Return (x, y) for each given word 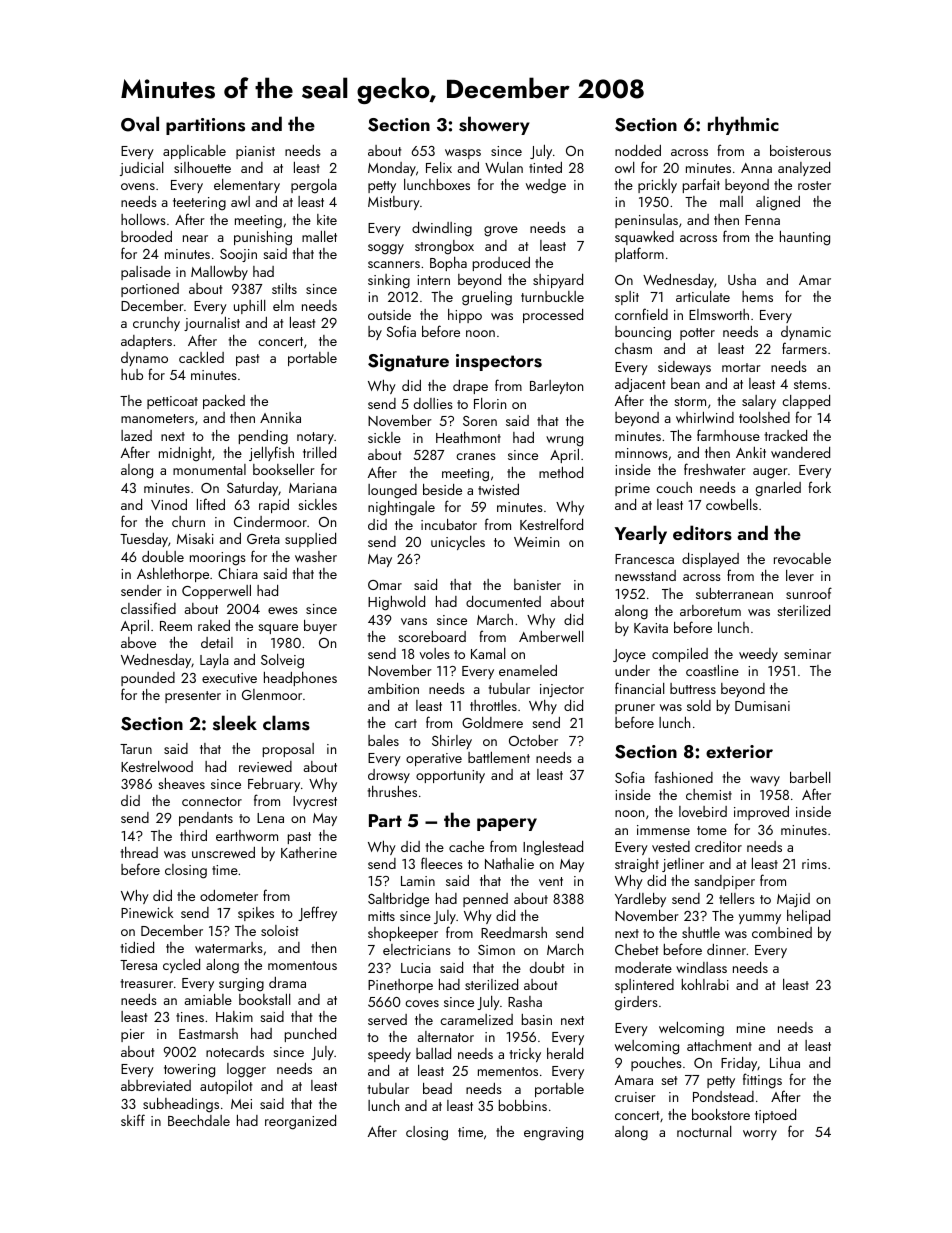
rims (814, 864)
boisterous (800, 150)
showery (494, 125)
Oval (140, 124)
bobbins (523, 1105)
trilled (319, 452)
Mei (241, 1104)
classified (148, 608)
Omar (385, 585)
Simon (496, 950)
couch (674, 487)
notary (315, 438)
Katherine (309, 852)
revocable (802, 558)
